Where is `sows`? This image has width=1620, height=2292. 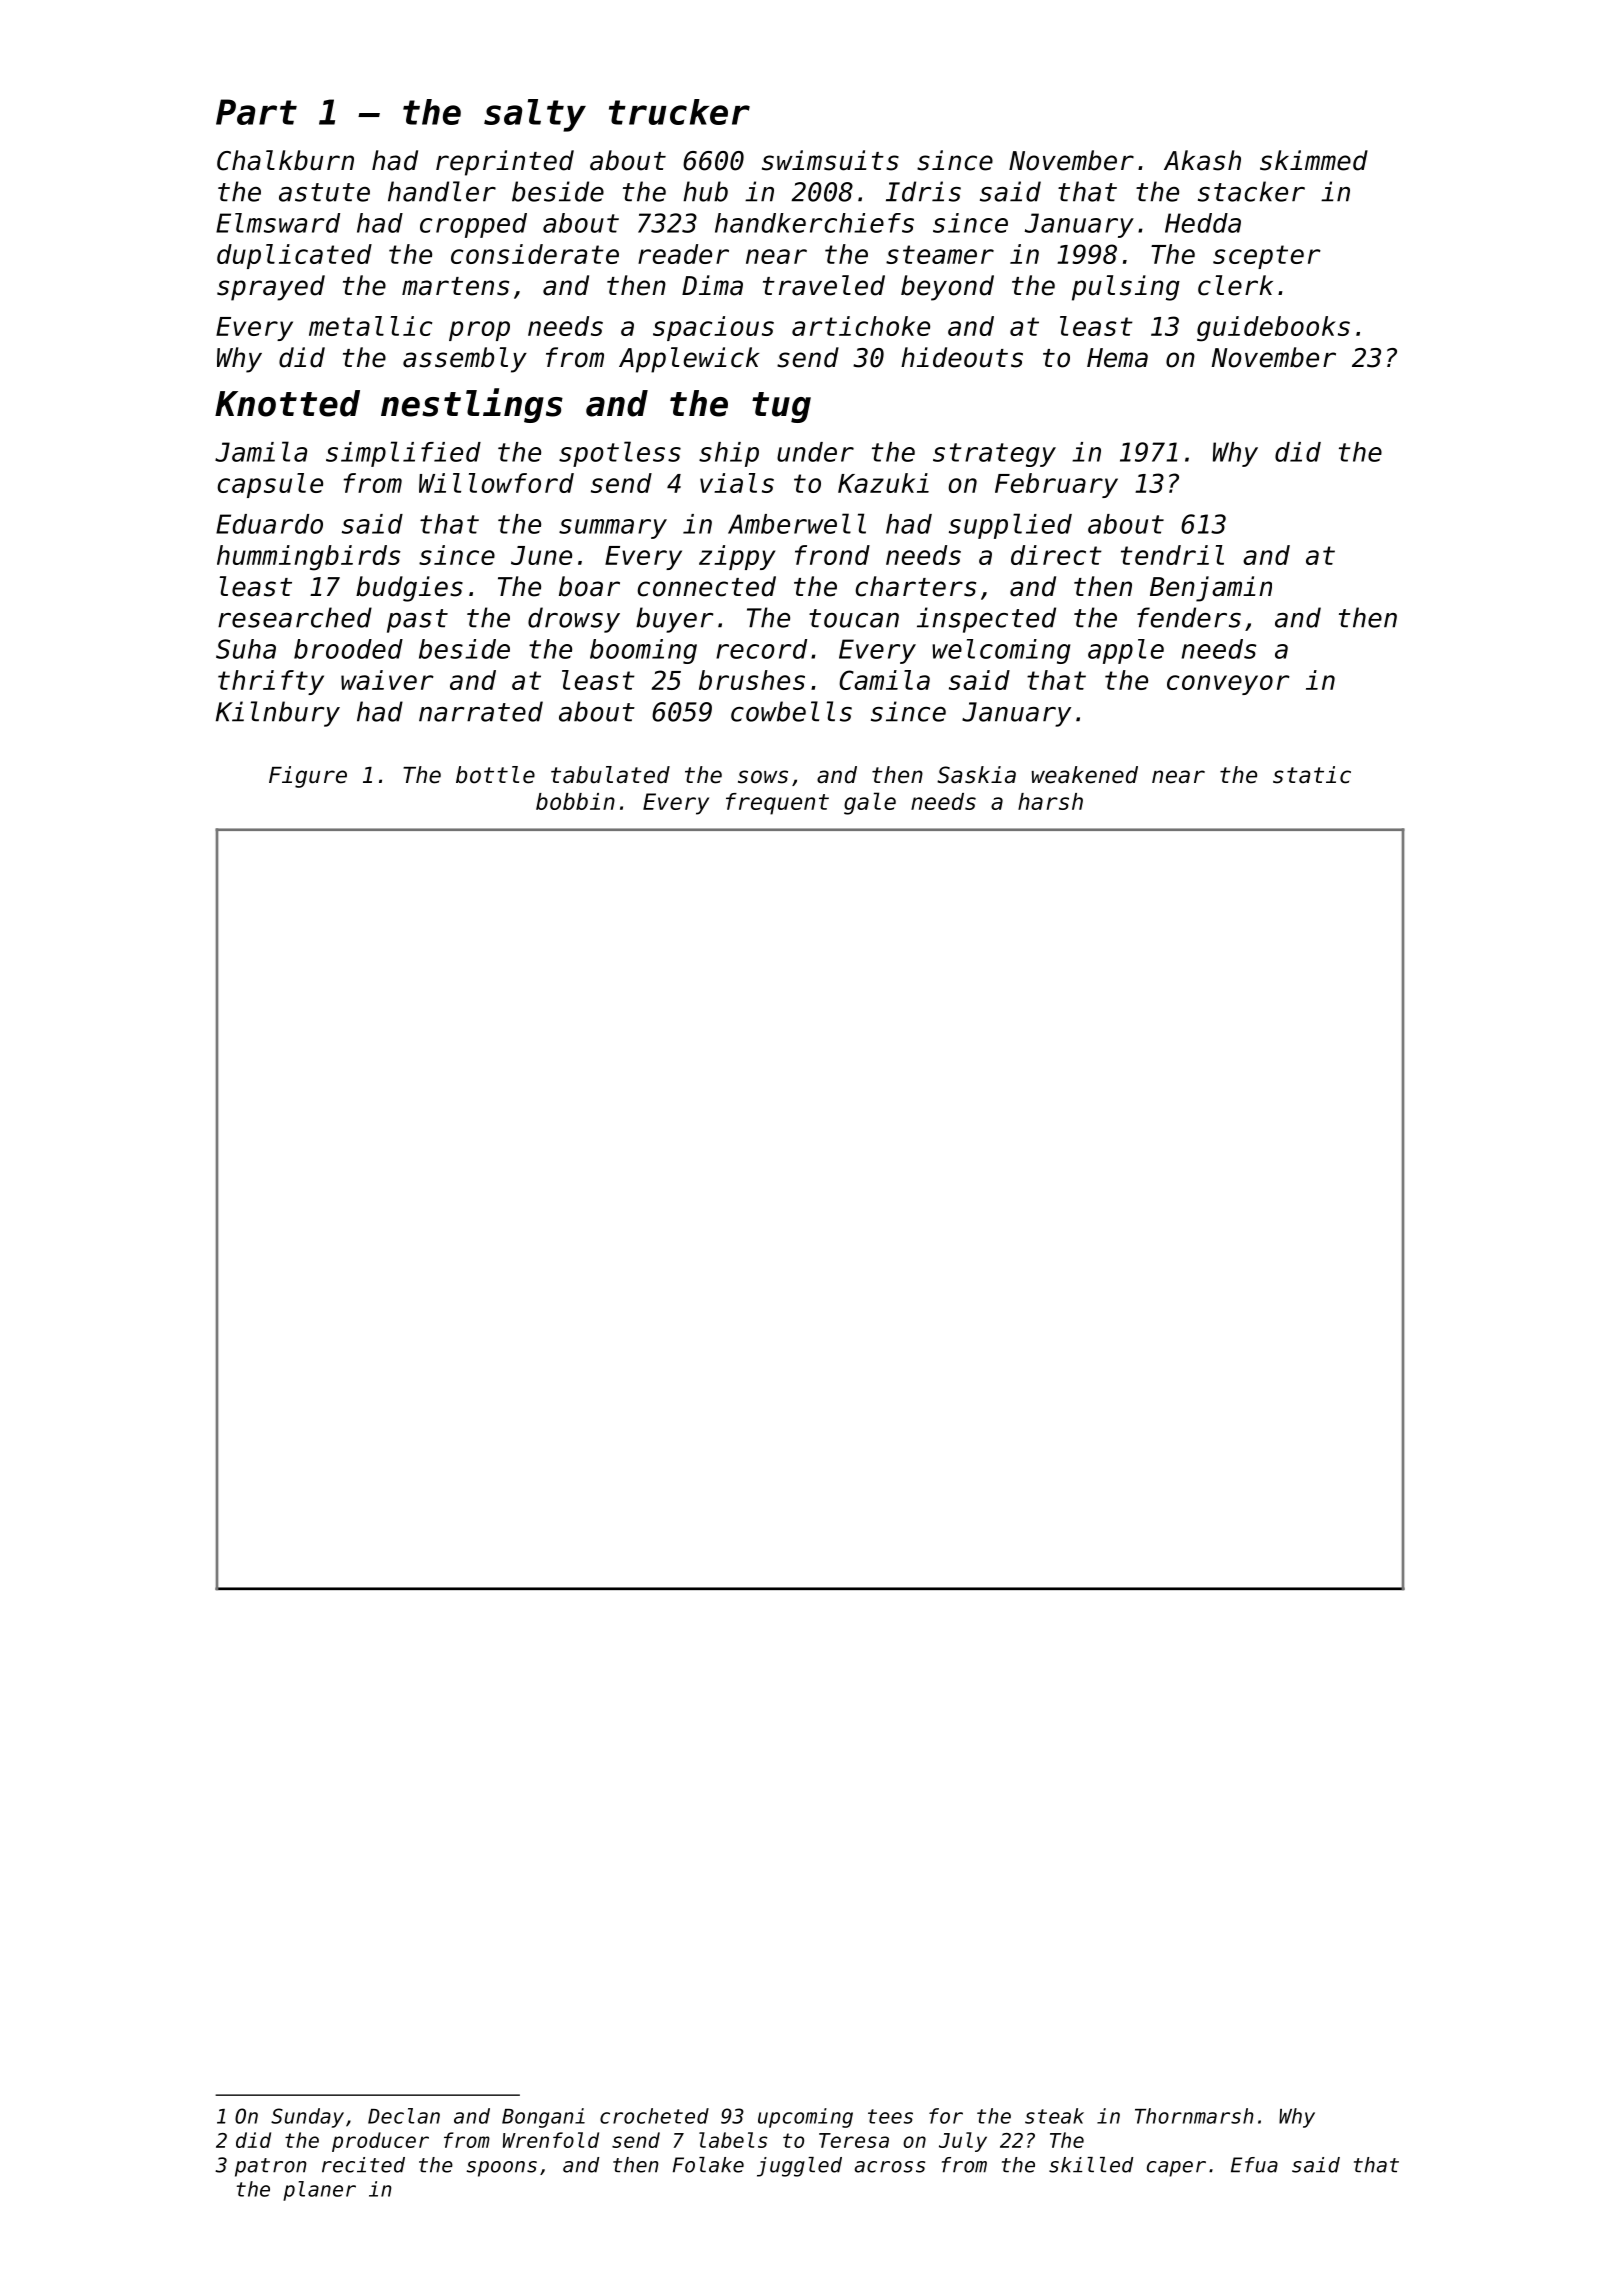
sows is located at coordinates (763, 777).
